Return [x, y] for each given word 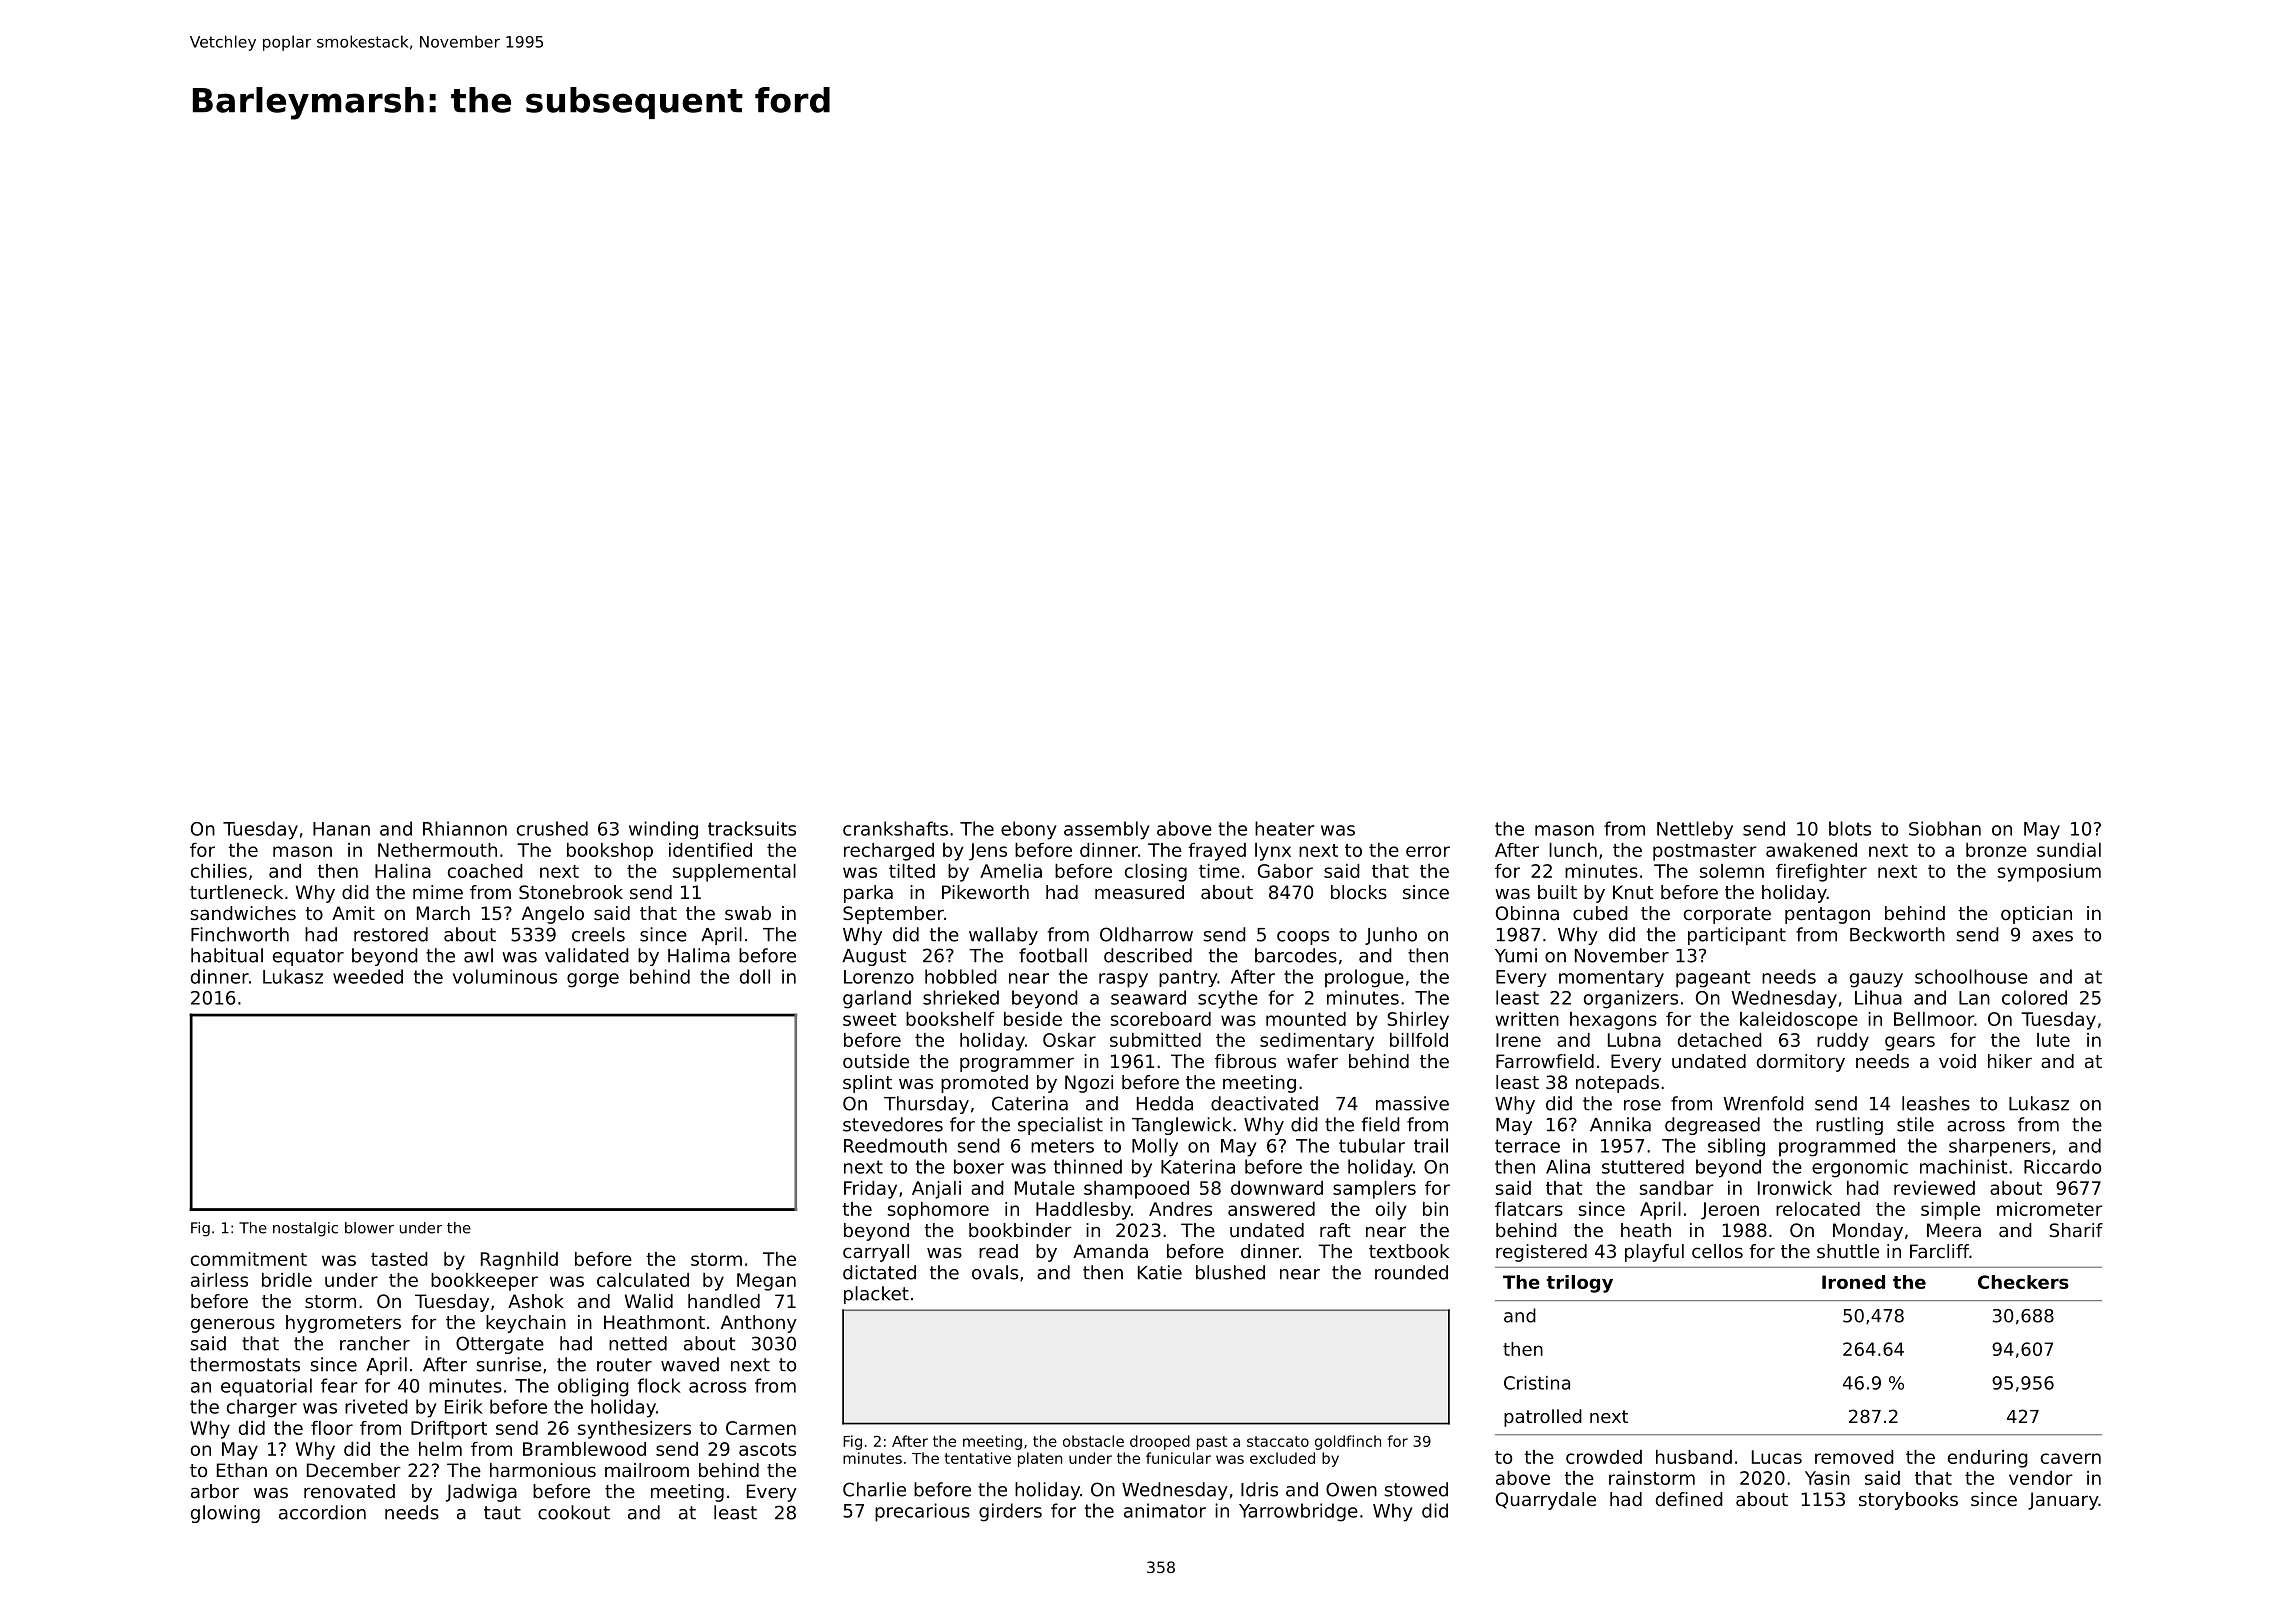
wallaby [1003, 936]
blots [1850, 828]
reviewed [1934, 1188]
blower [369, 1228]
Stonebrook [571, 892]
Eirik [464, 1406]
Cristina [1537, 1383]
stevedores [893, 1124]
